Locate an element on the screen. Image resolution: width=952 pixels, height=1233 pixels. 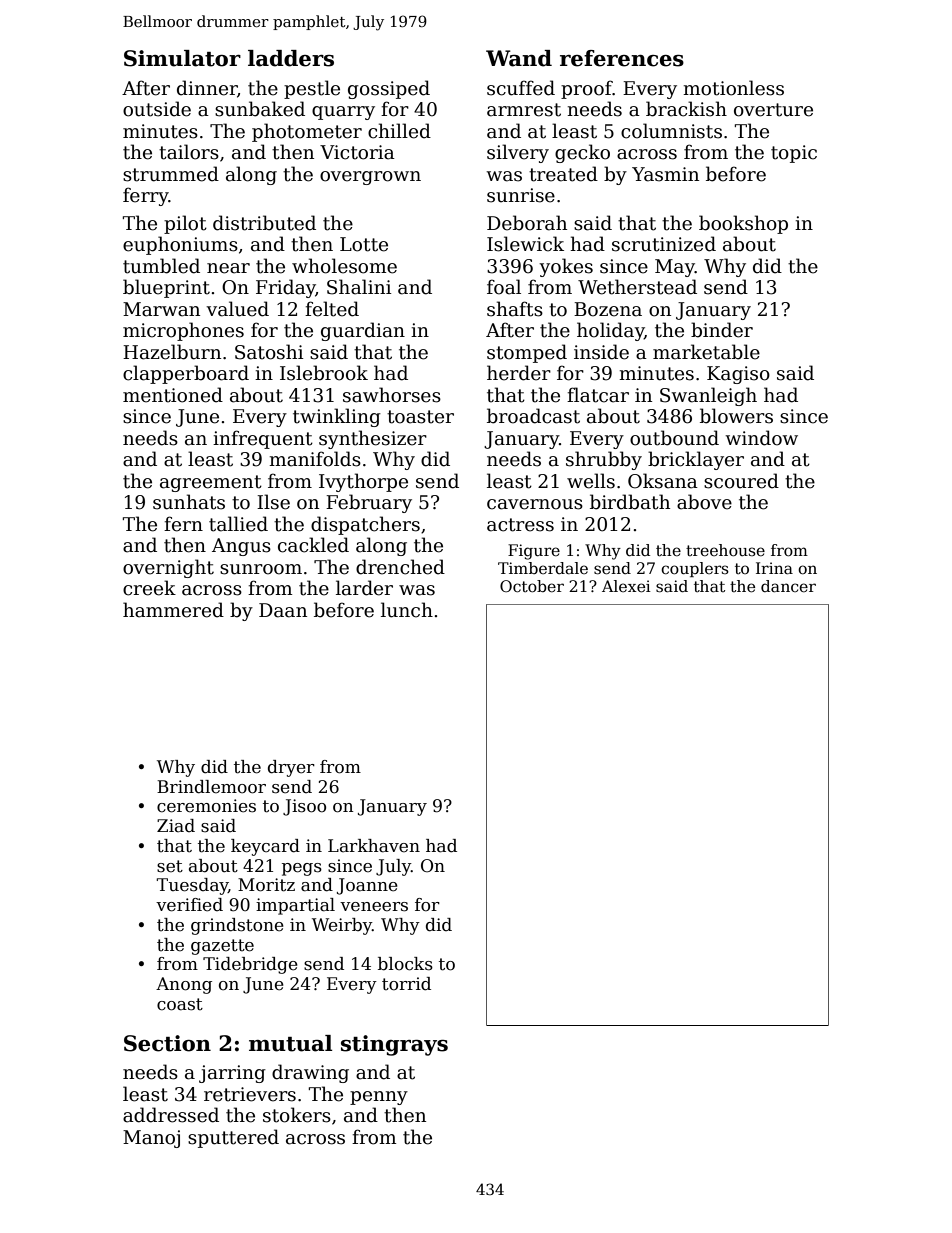
topic is located at coordinates (794, 154).
